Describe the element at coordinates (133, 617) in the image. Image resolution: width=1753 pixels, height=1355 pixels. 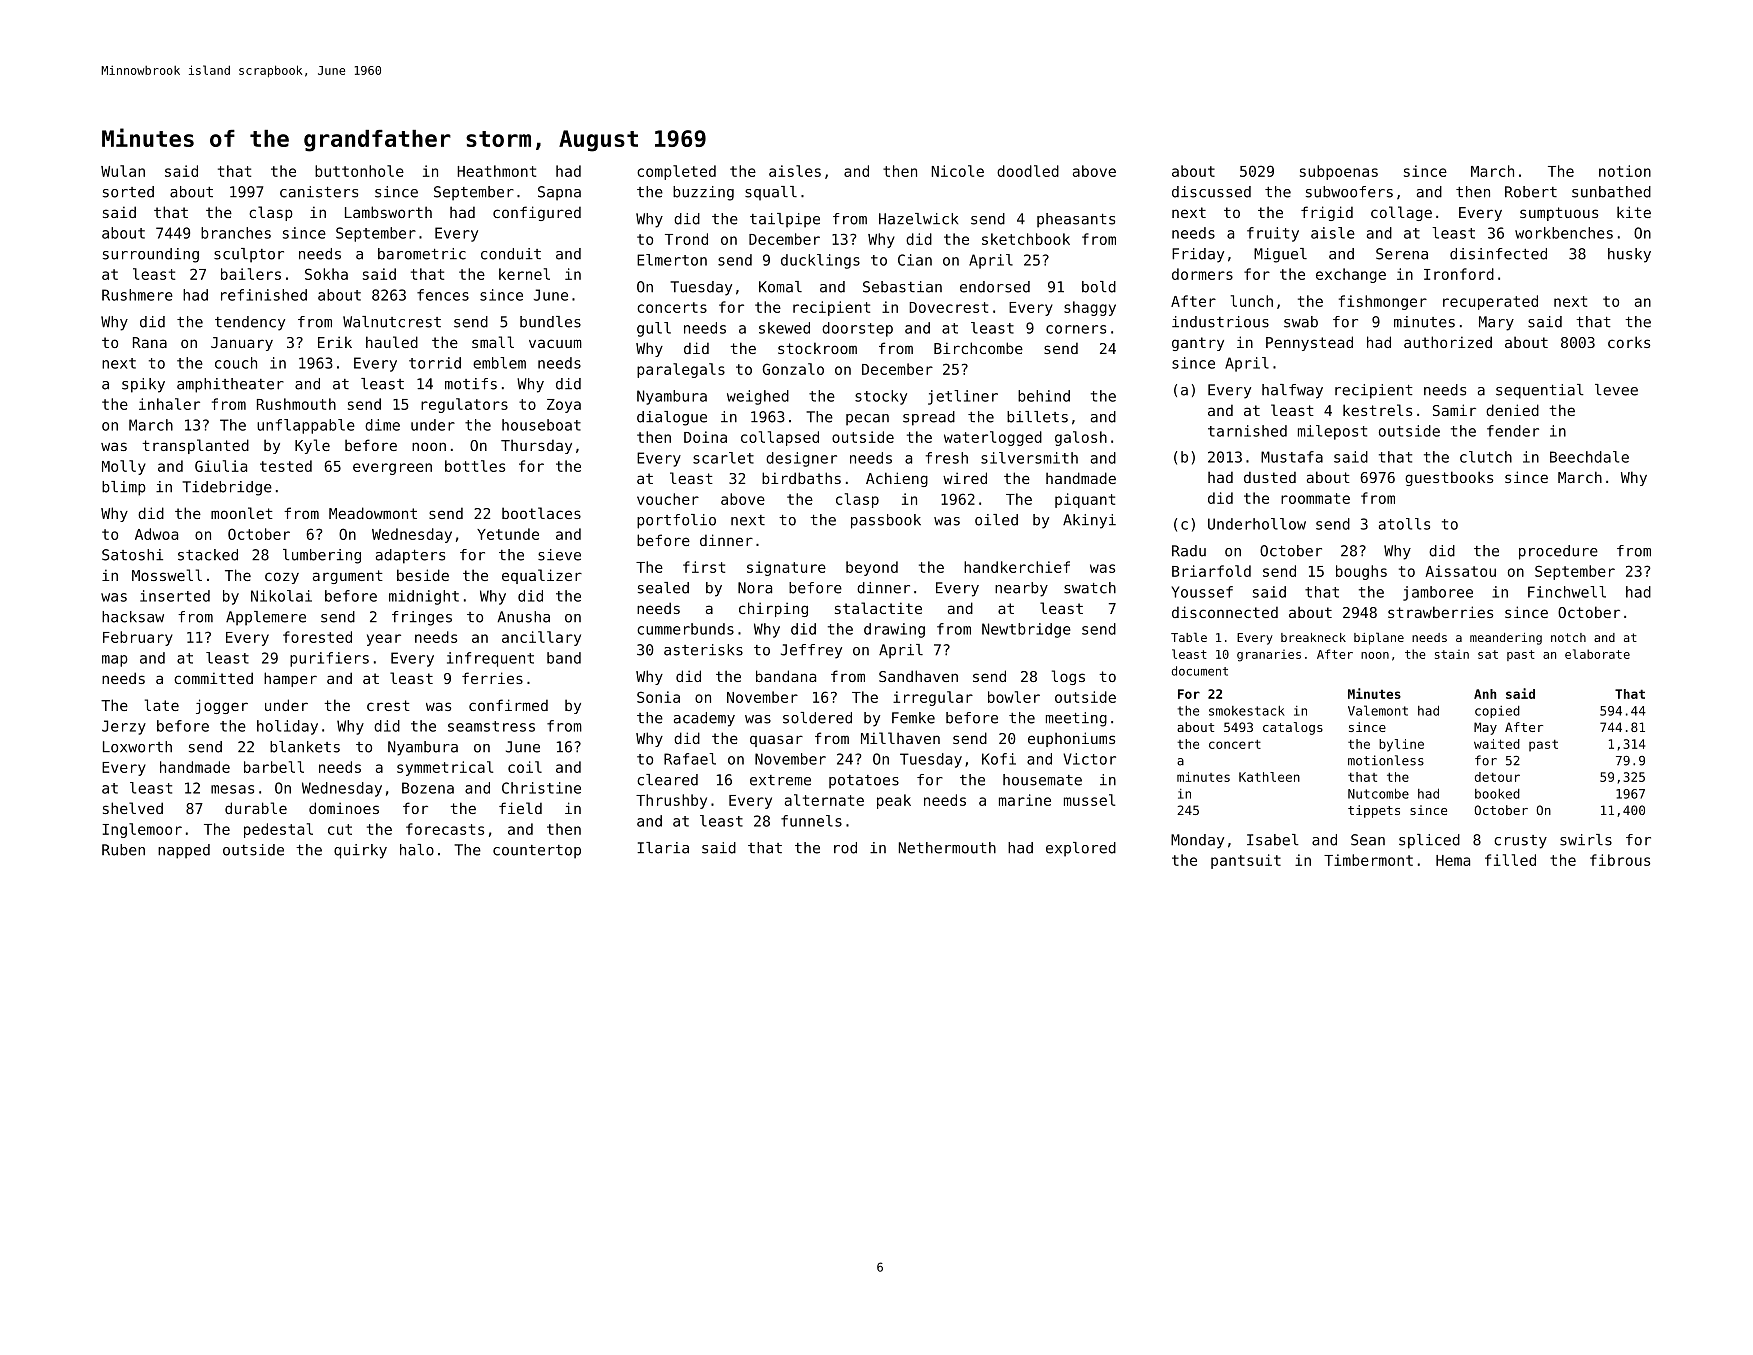
I see `hacksaw` at that location.
